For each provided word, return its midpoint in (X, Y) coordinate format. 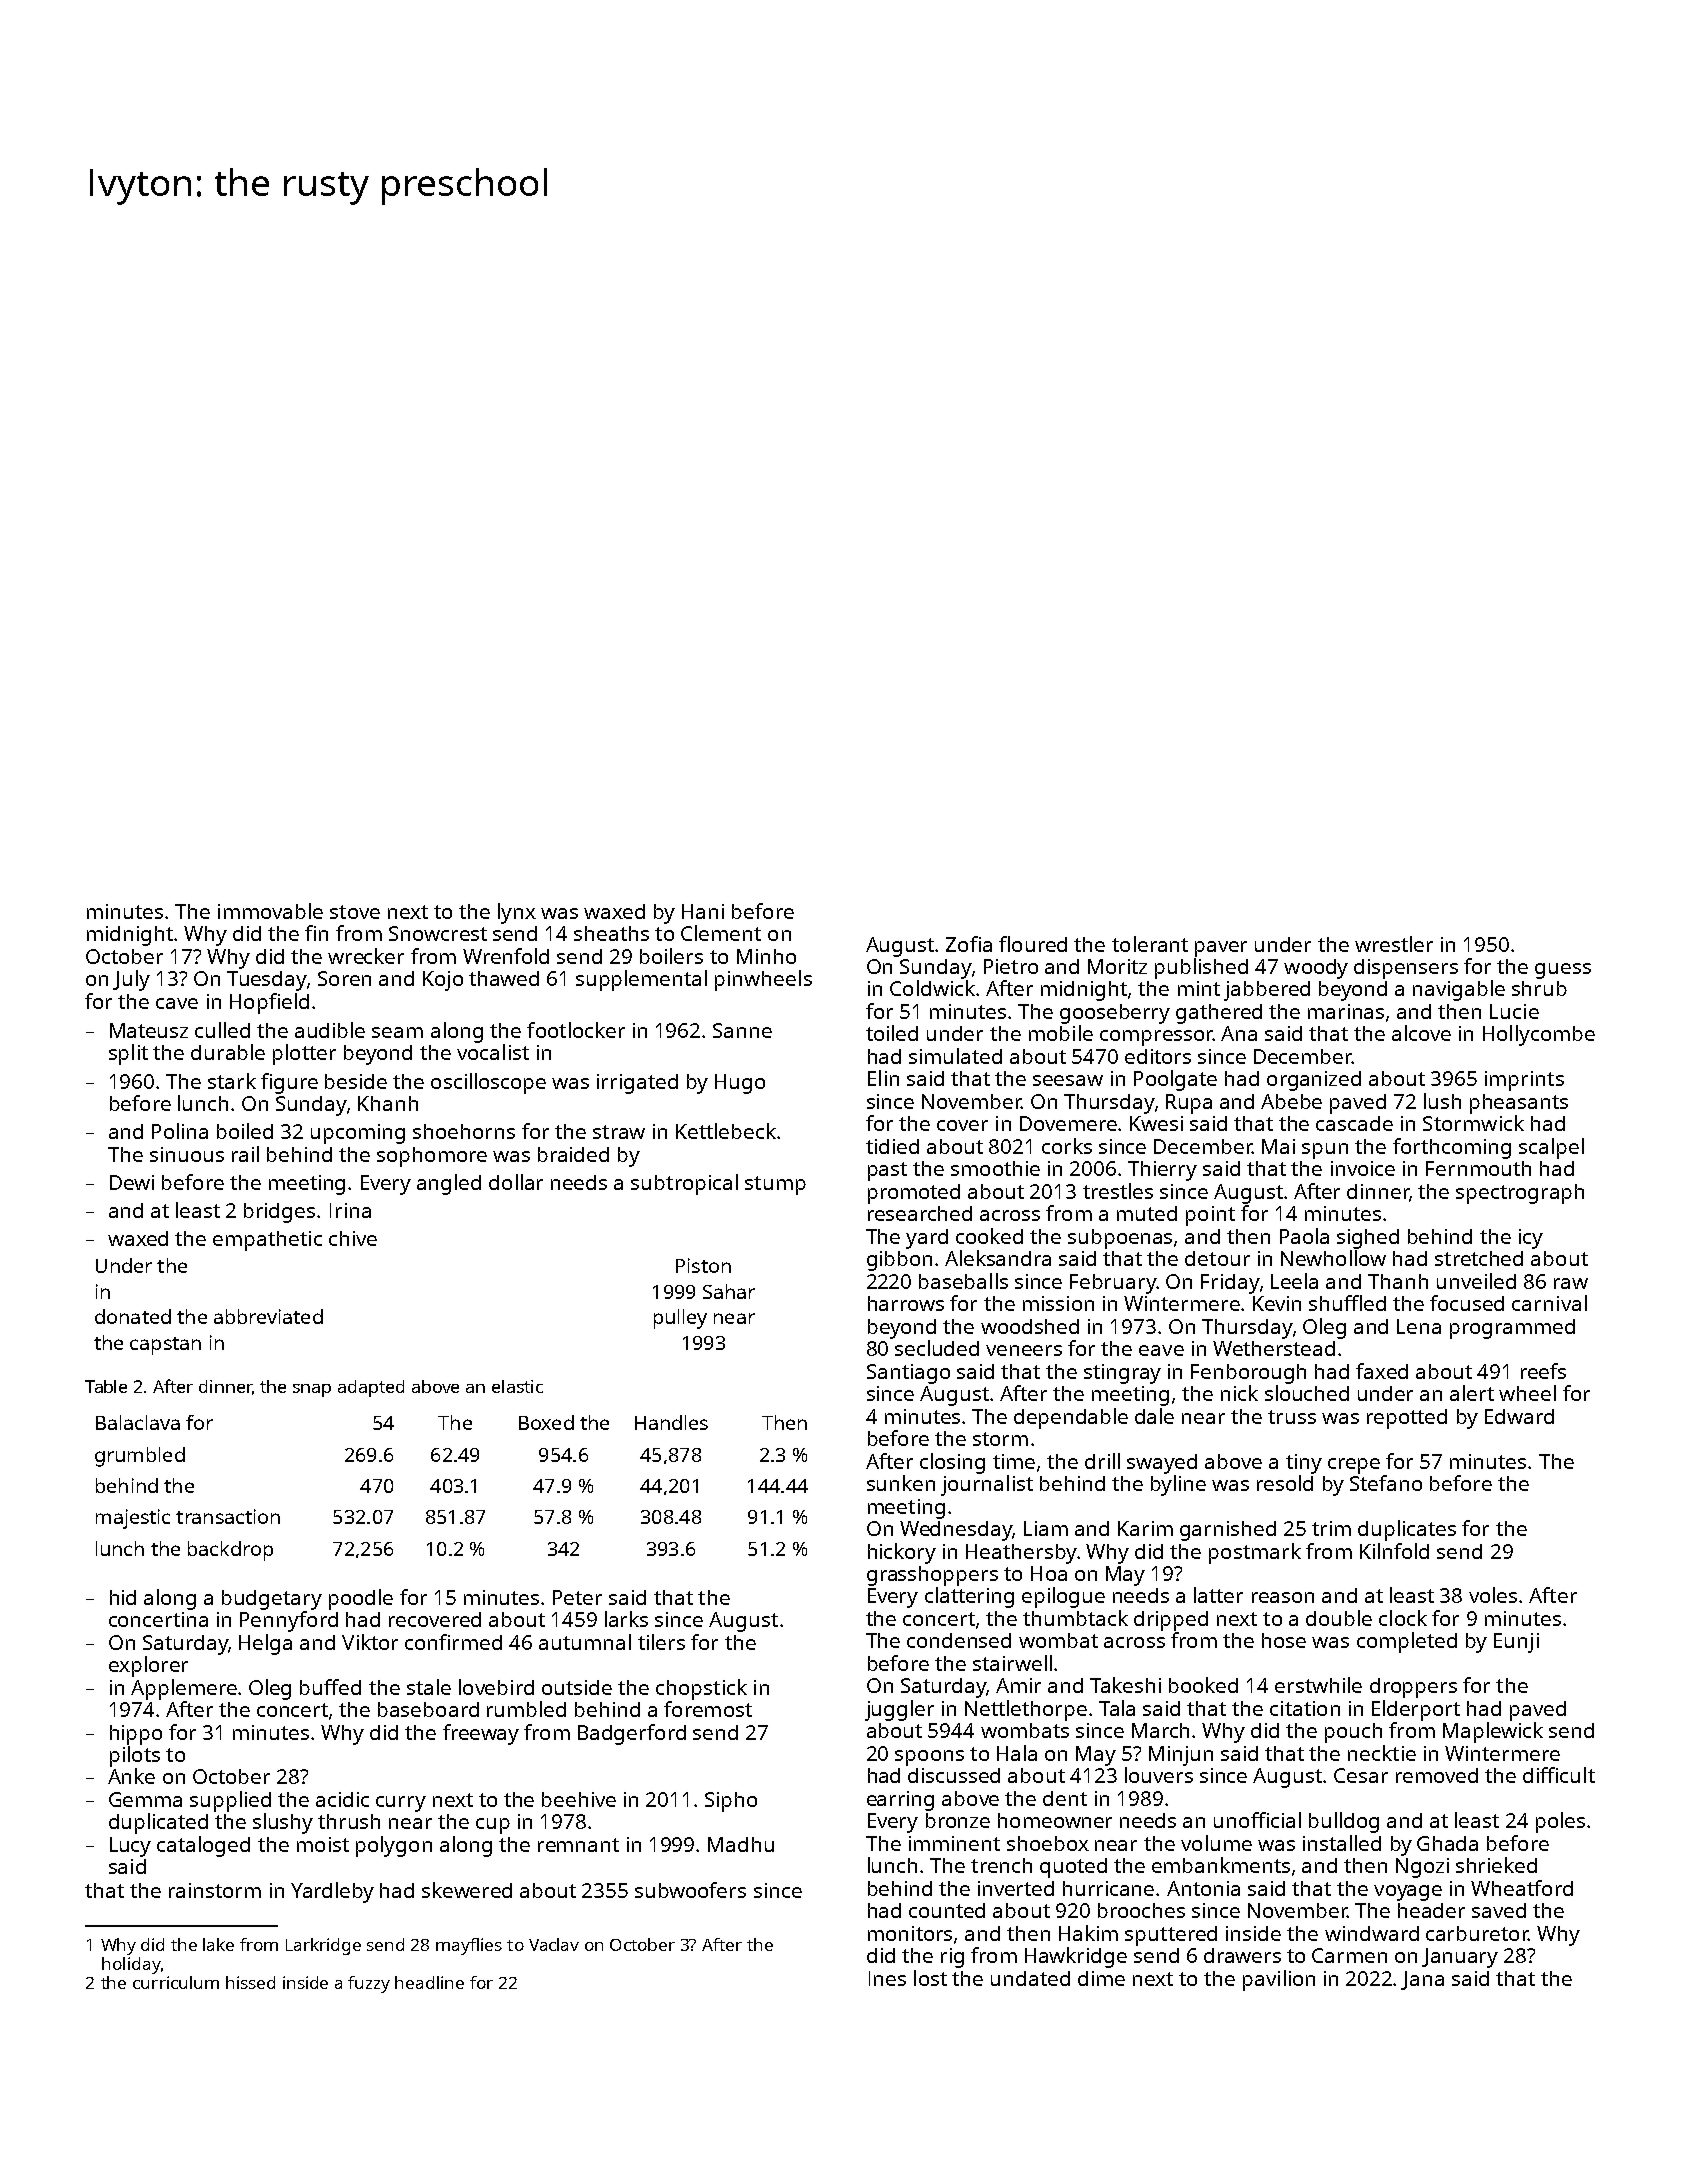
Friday (1230, 1284)
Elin (883, 1078)
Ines (887, 1978)
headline (429, 1982)
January (1460, 1958)
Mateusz (149, 1030)
